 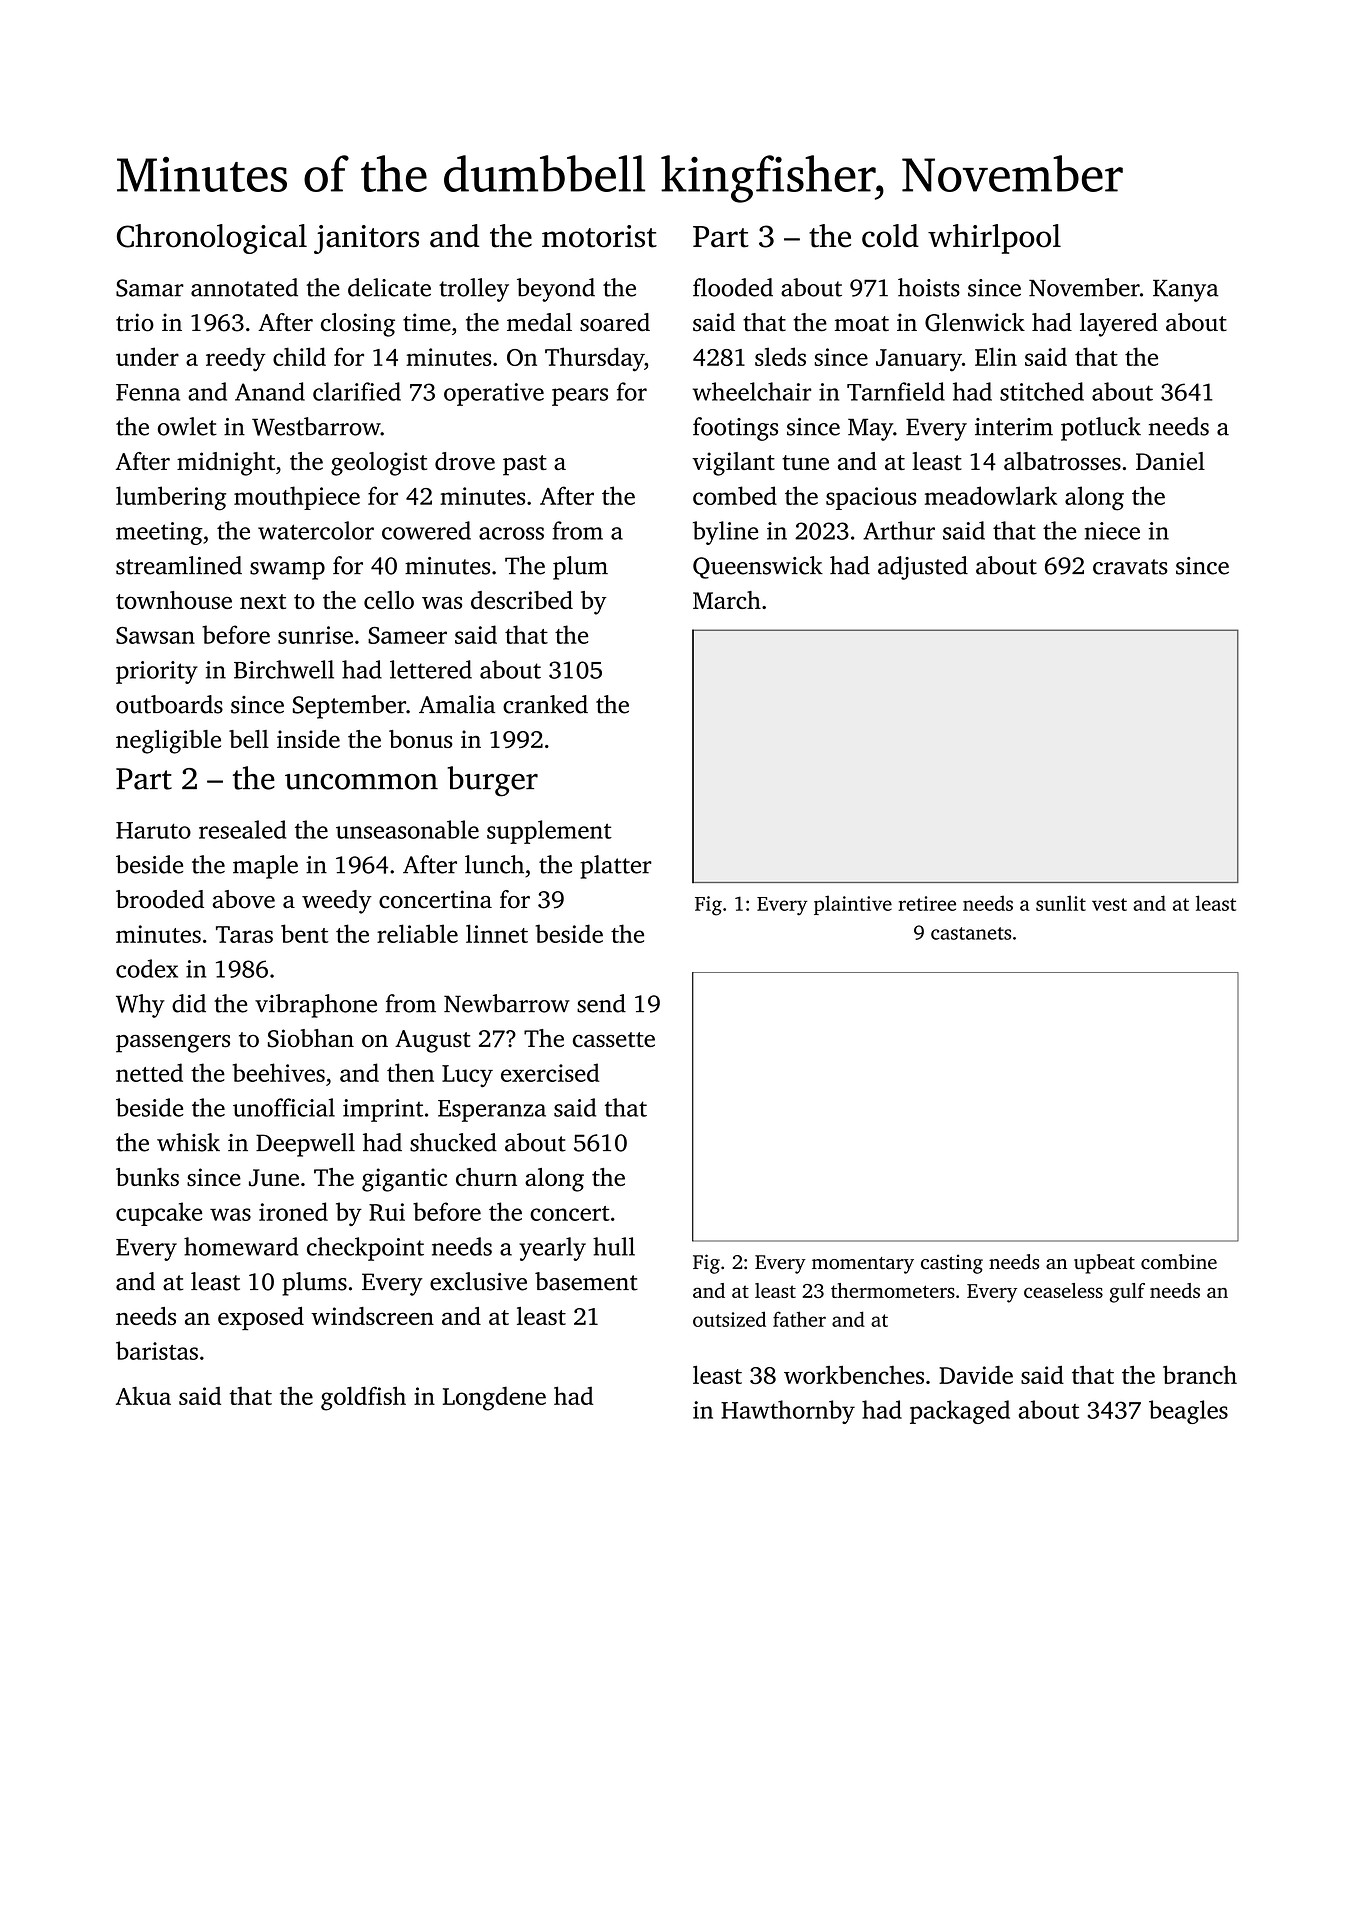 What do you see at coordinates (337, 902) in the screenshot?
I see `weedy` at bounding box center [337, 902].
